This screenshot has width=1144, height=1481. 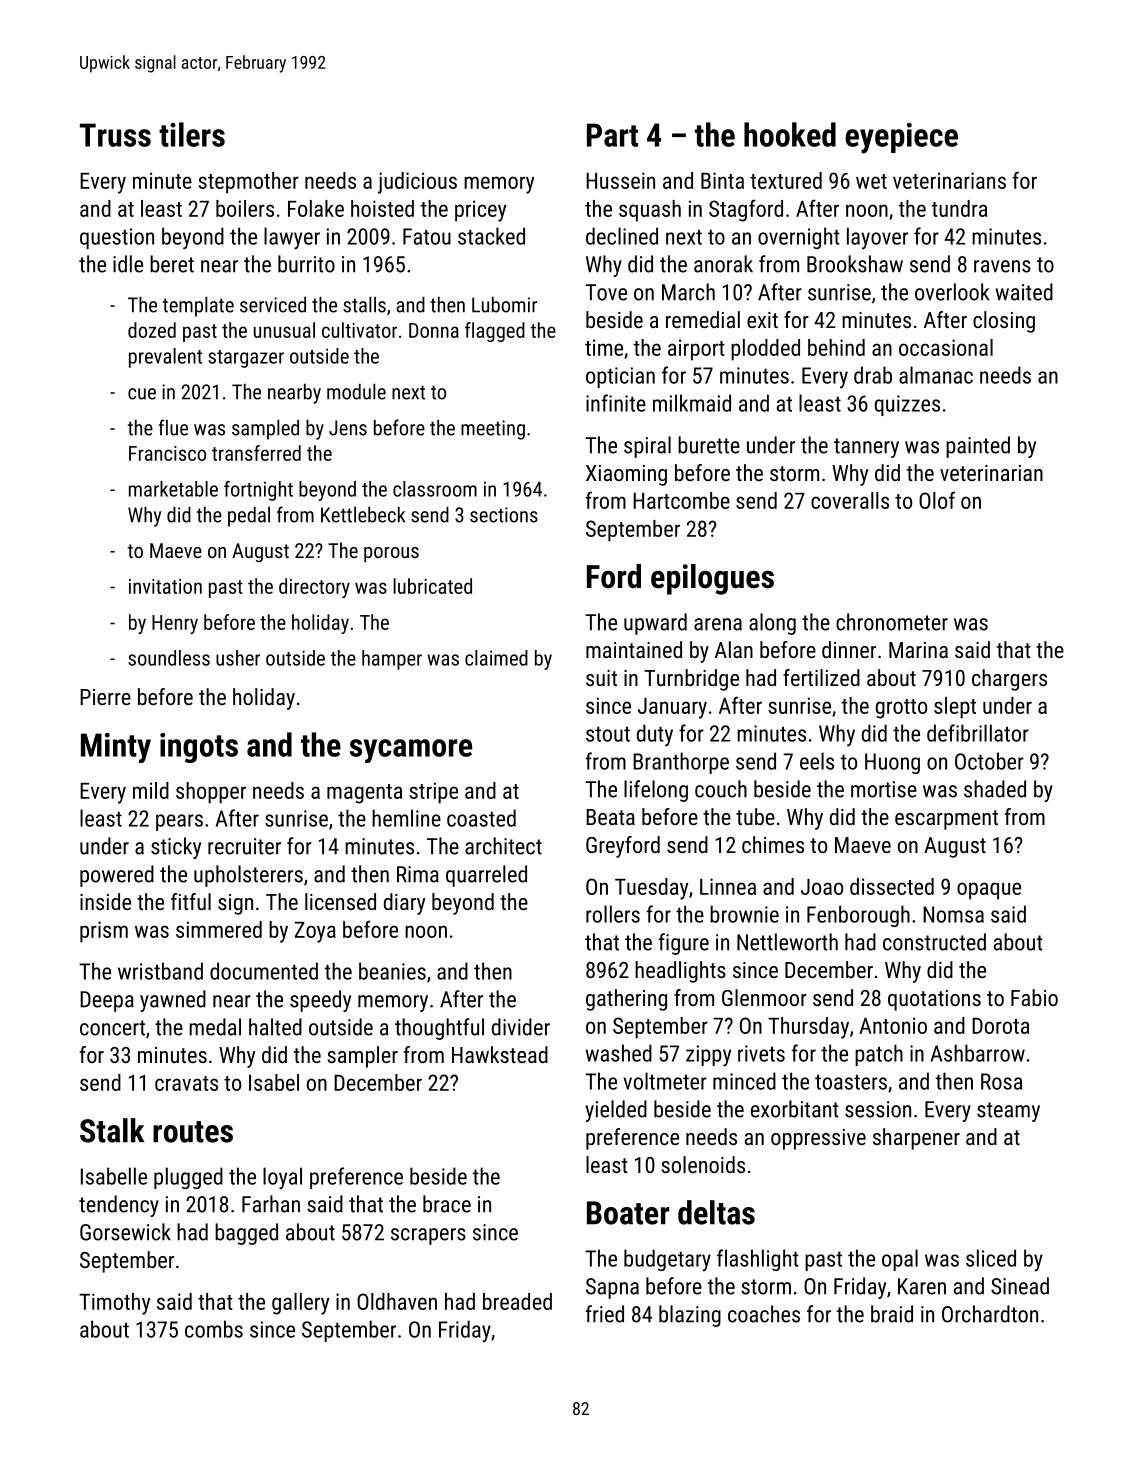 I want to click on architect, so click(x=503, y=846).
